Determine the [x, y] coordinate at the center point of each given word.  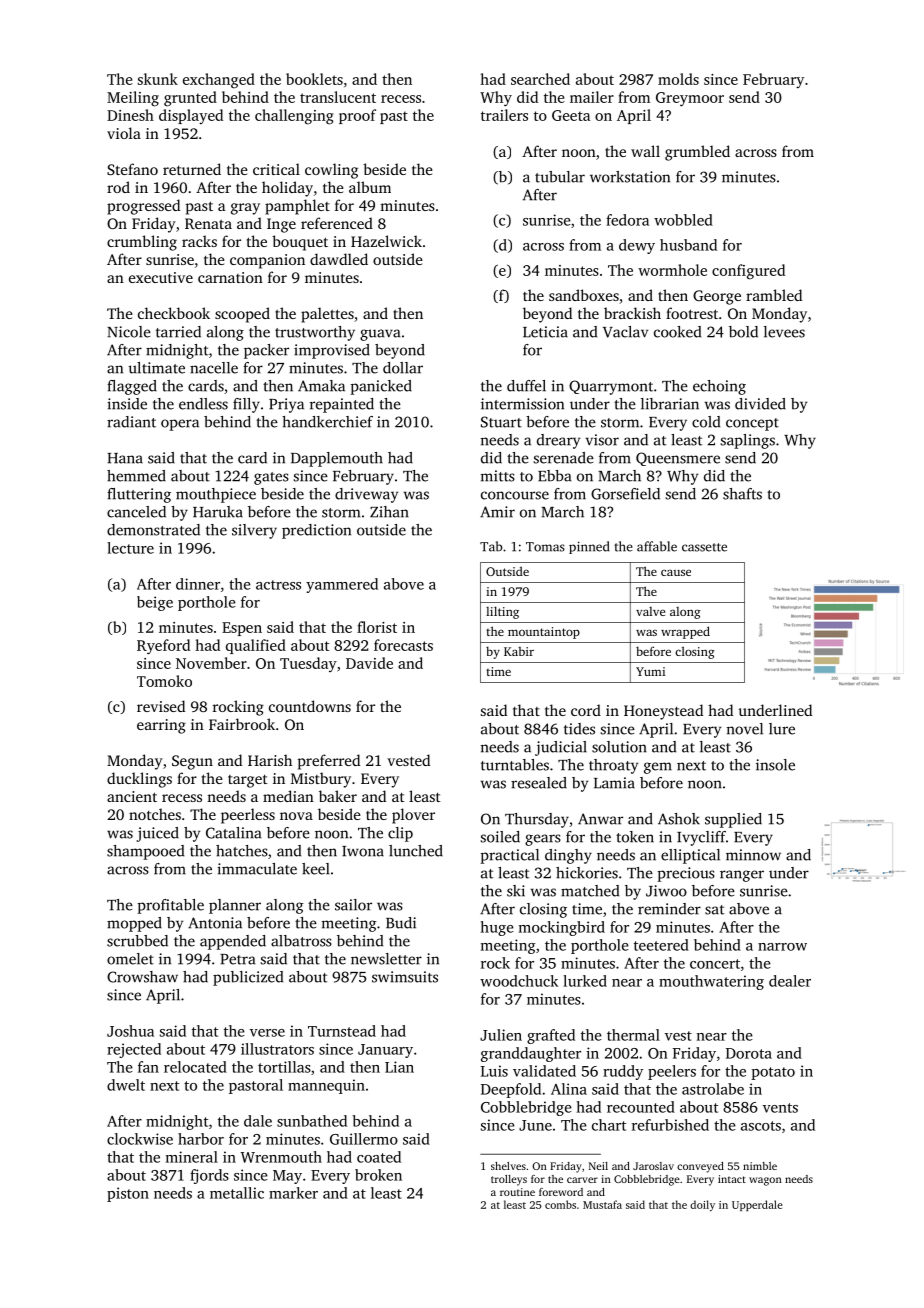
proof [357, 116]
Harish [270, 760]
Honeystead [663, 712]
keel [316, 869]
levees [784, 332]
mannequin [326, 1086]
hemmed [136, 476]
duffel [526, 386]
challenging [294, 117]
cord [586, 710]
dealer [790, 981]
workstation [630, 177]
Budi [401, 923]
